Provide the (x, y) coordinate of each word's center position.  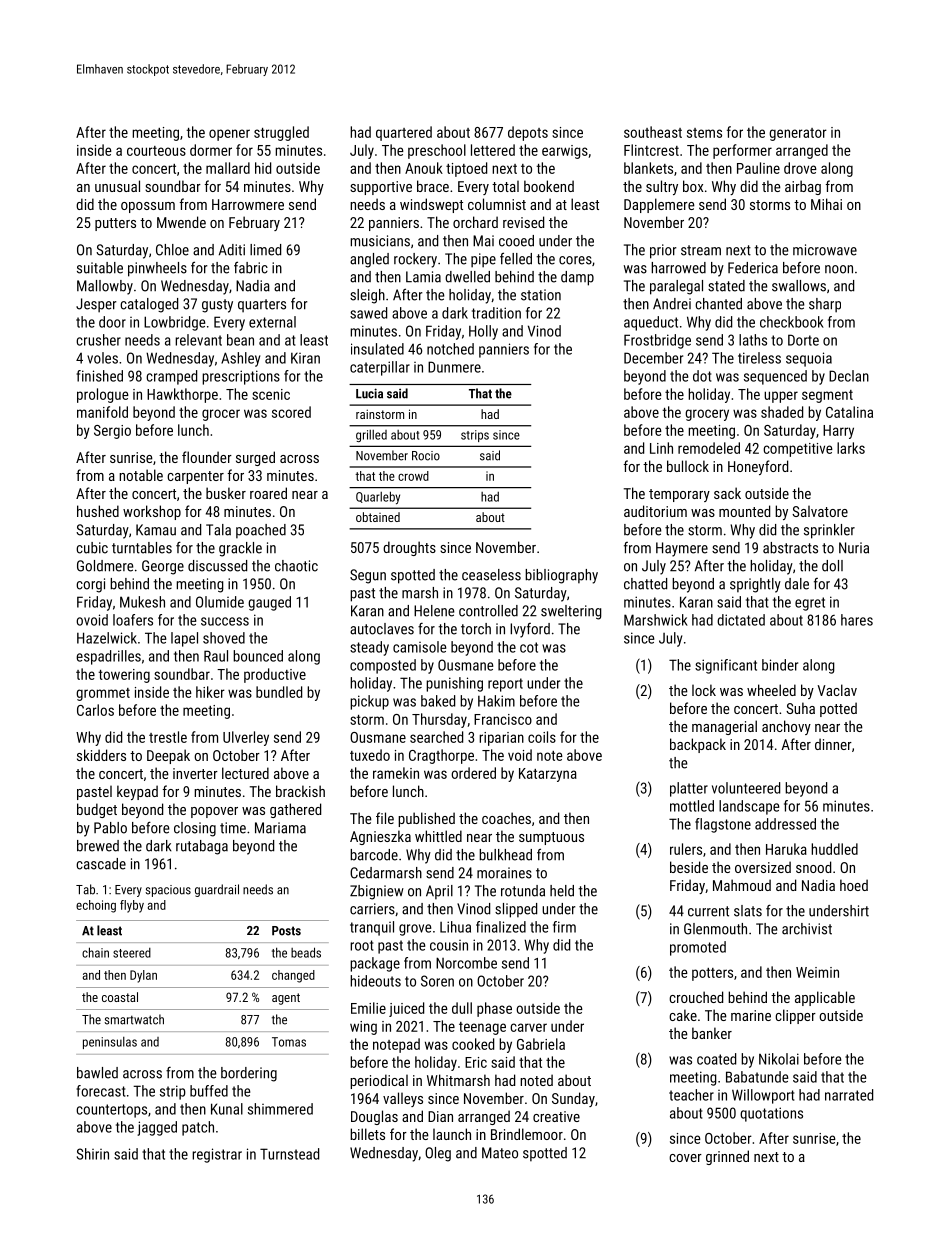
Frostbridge (657, 341)
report (505, 685)
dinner (833, 744)
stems (704, 133)
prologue (103, 395)
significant (726, 666)
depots (528, 133)
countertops (111, 1111)
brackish (300, 791)
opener (229, 135)
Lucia (369, 393)
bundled (279, 692)
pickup (369, 702)
